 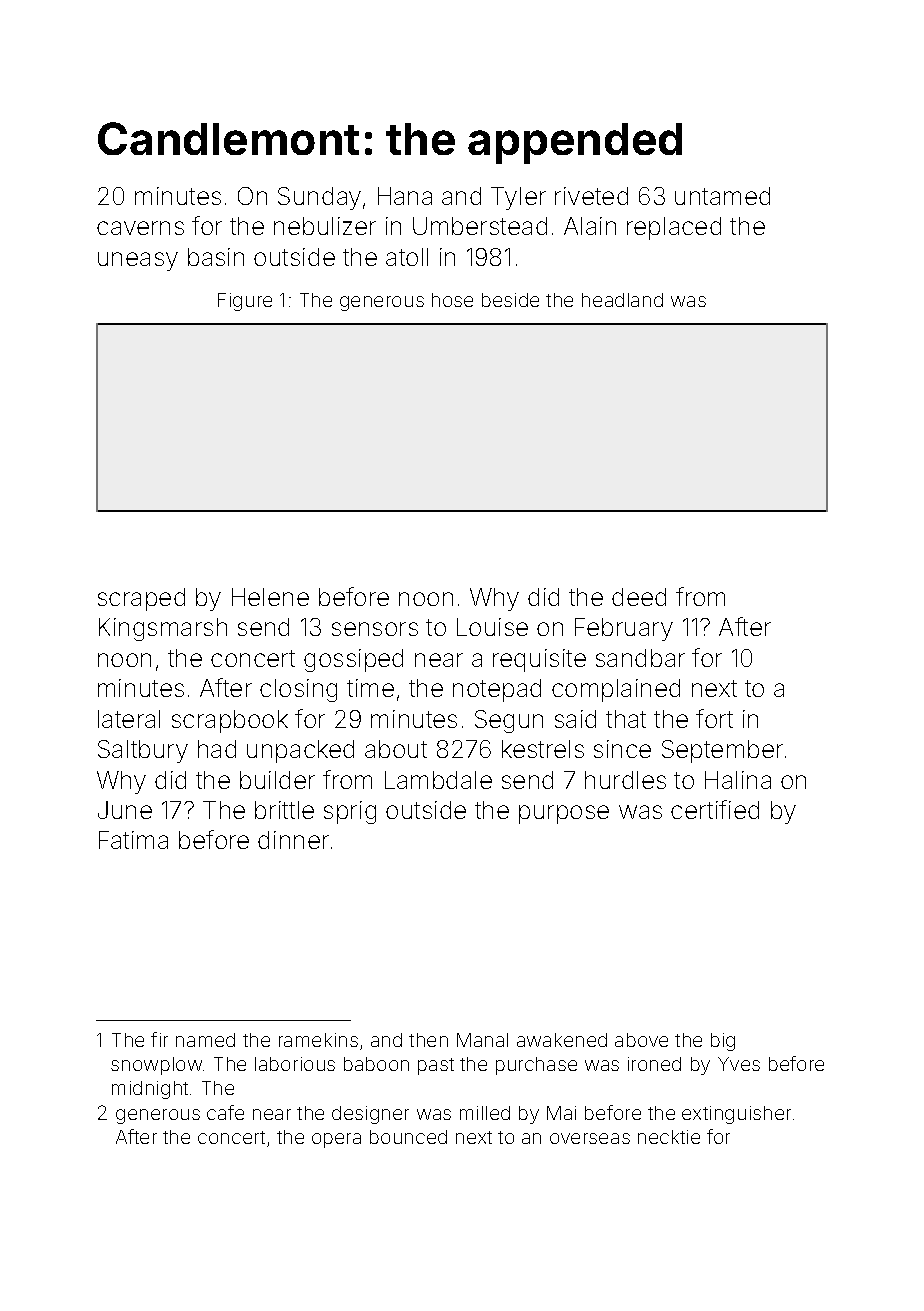 What do you see at coordinates (736, 1115) in the image?
I see `extinguisher` at bounding box center [736, 1115].
